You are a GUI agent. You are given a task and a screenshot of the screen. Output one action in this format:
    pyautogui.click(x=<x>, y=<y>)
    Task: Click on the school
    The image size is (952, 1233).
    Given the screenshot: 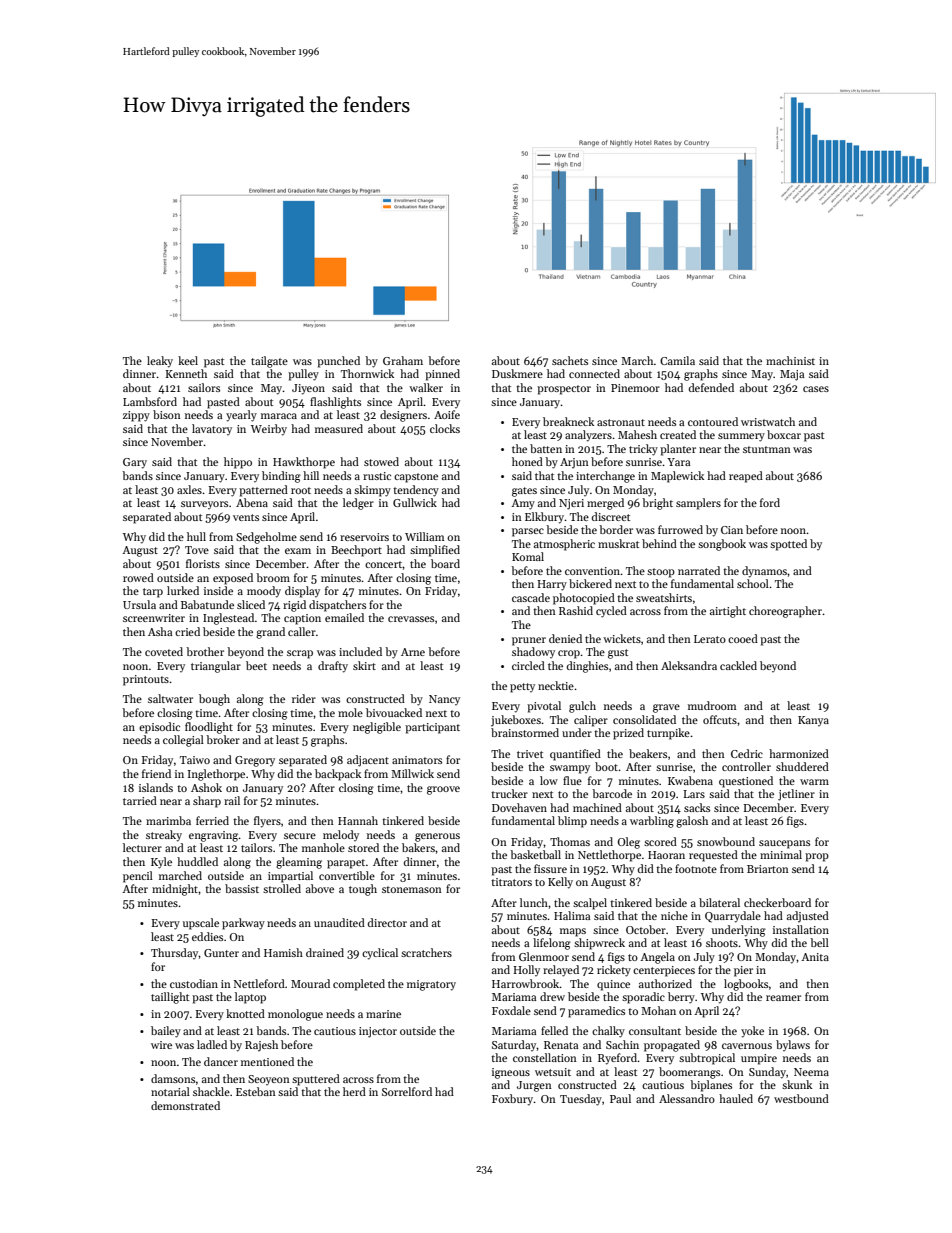 What is the action you would take?
    pyautogui.click(x=753, y=583)
